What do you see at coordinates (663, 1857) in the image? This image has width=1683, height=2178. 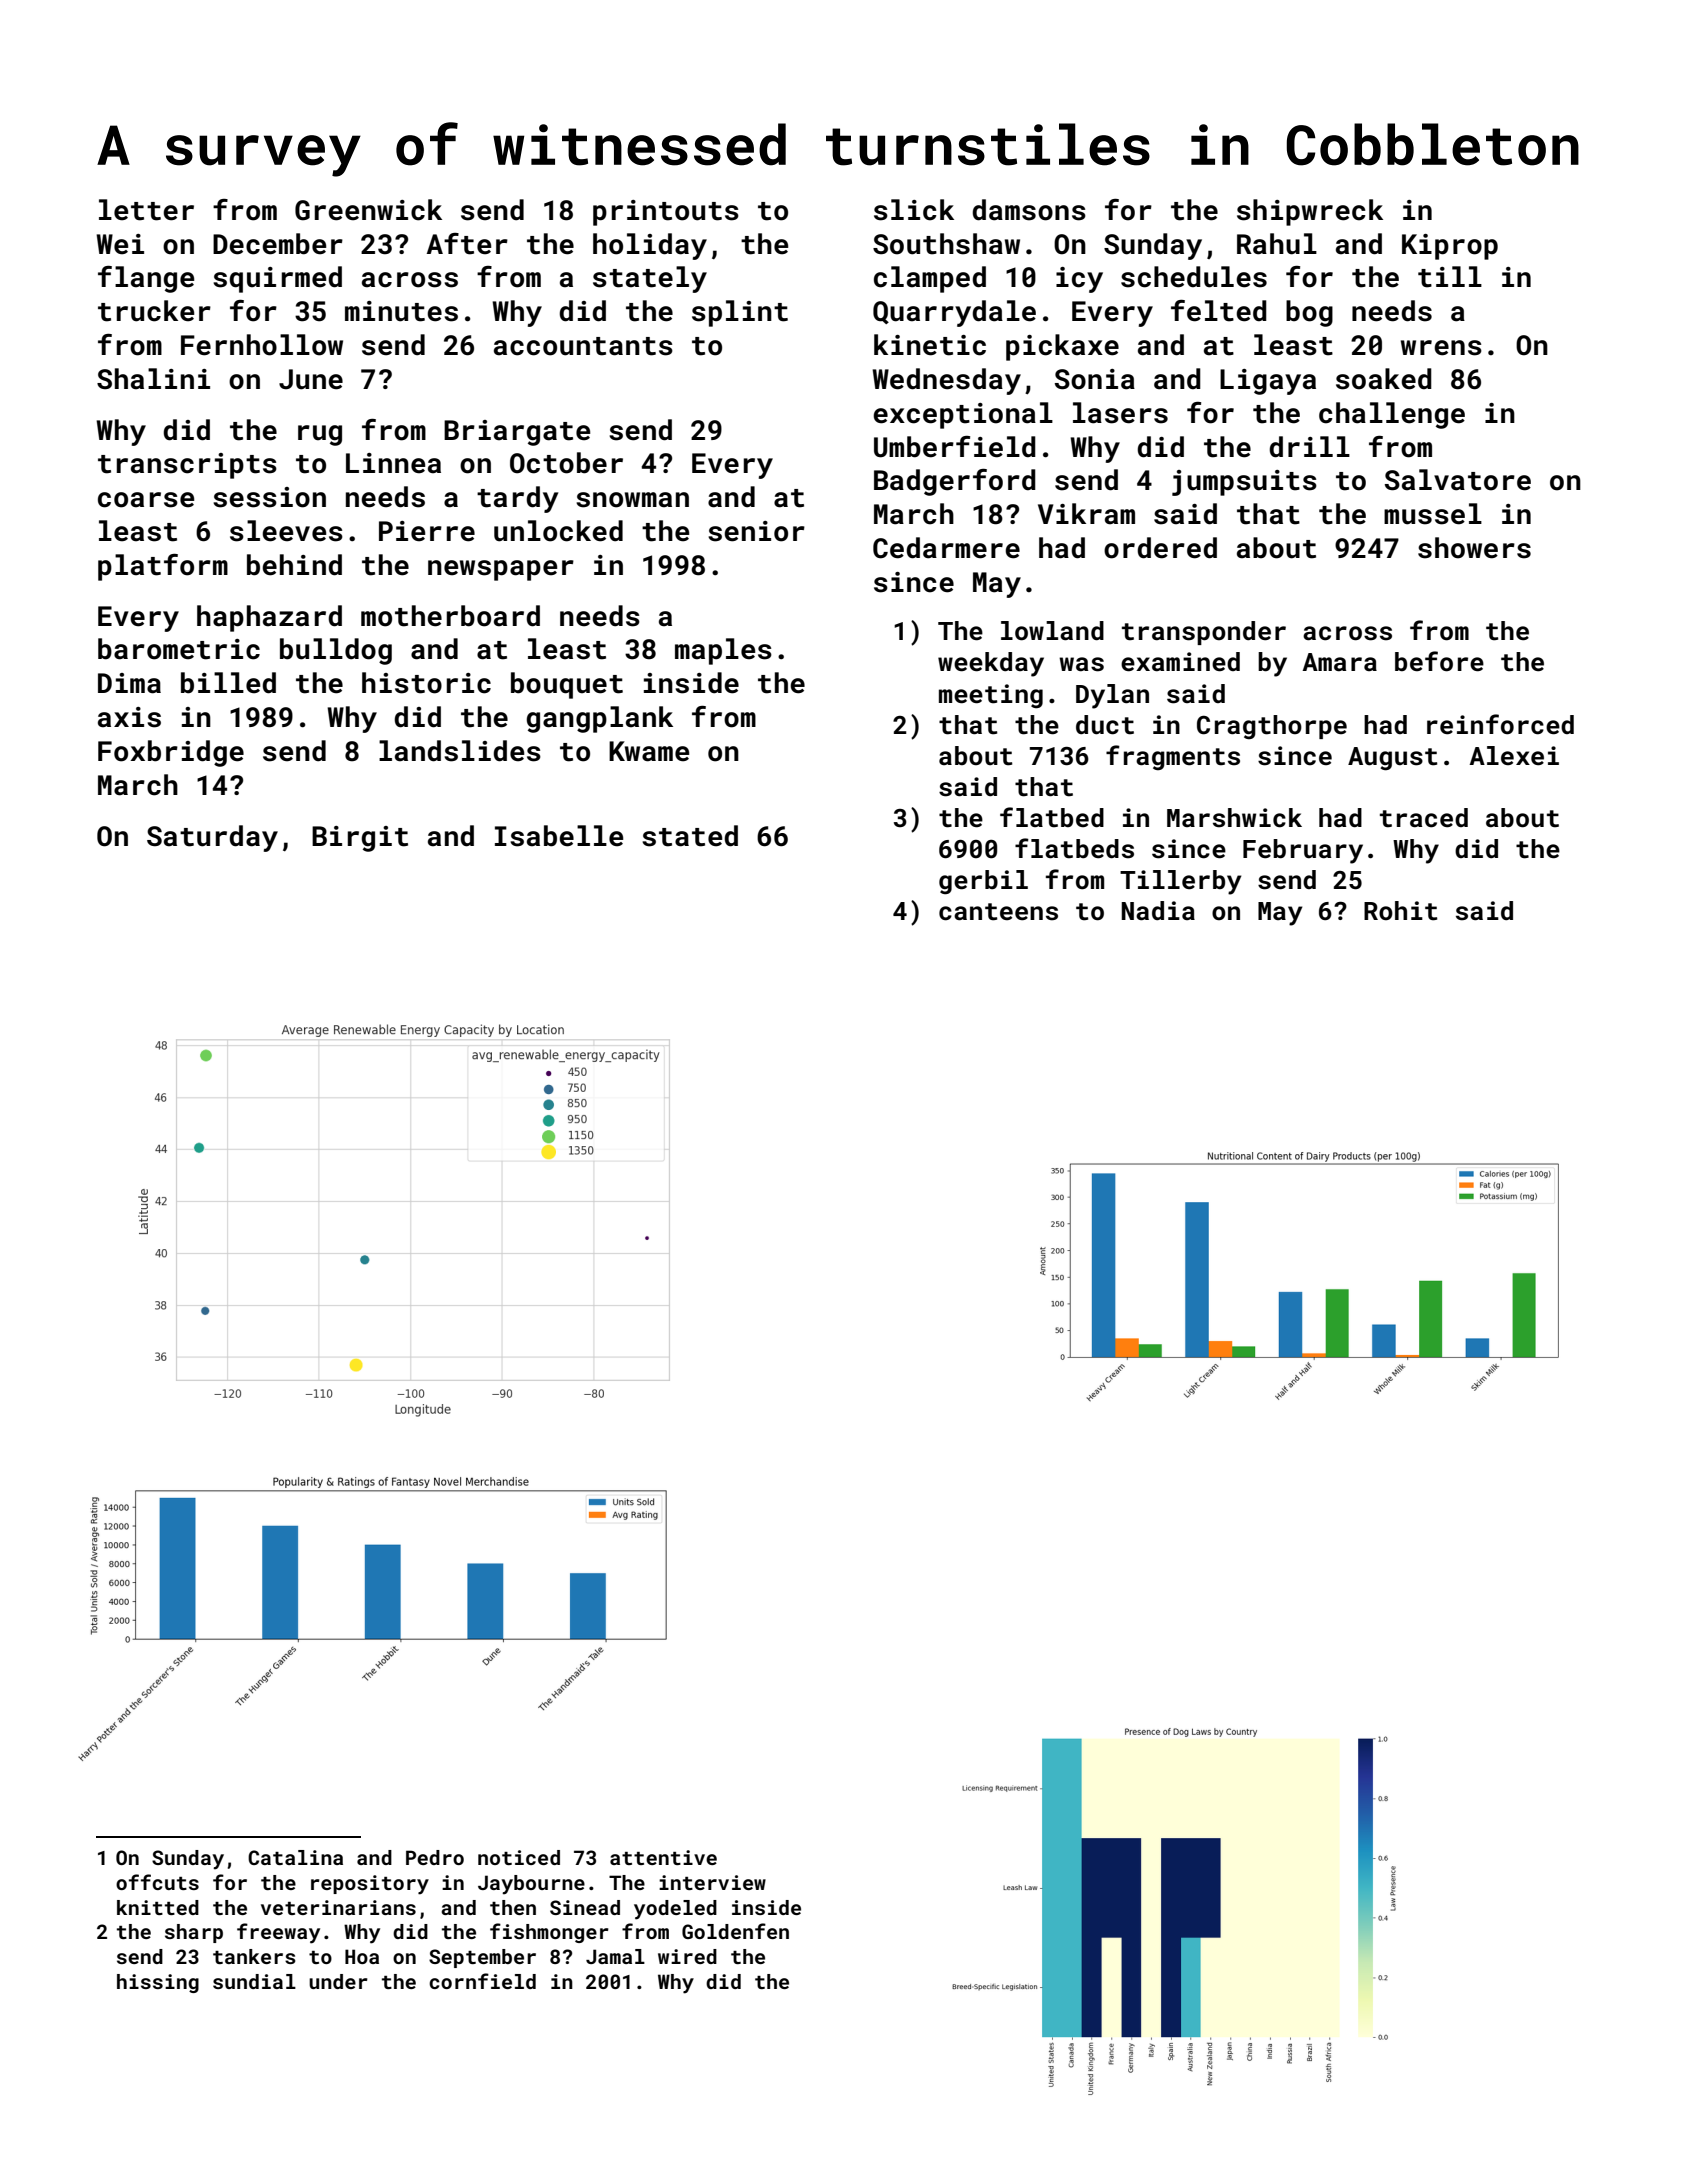 I see `attentive` at bounding box center [663, 1857].
